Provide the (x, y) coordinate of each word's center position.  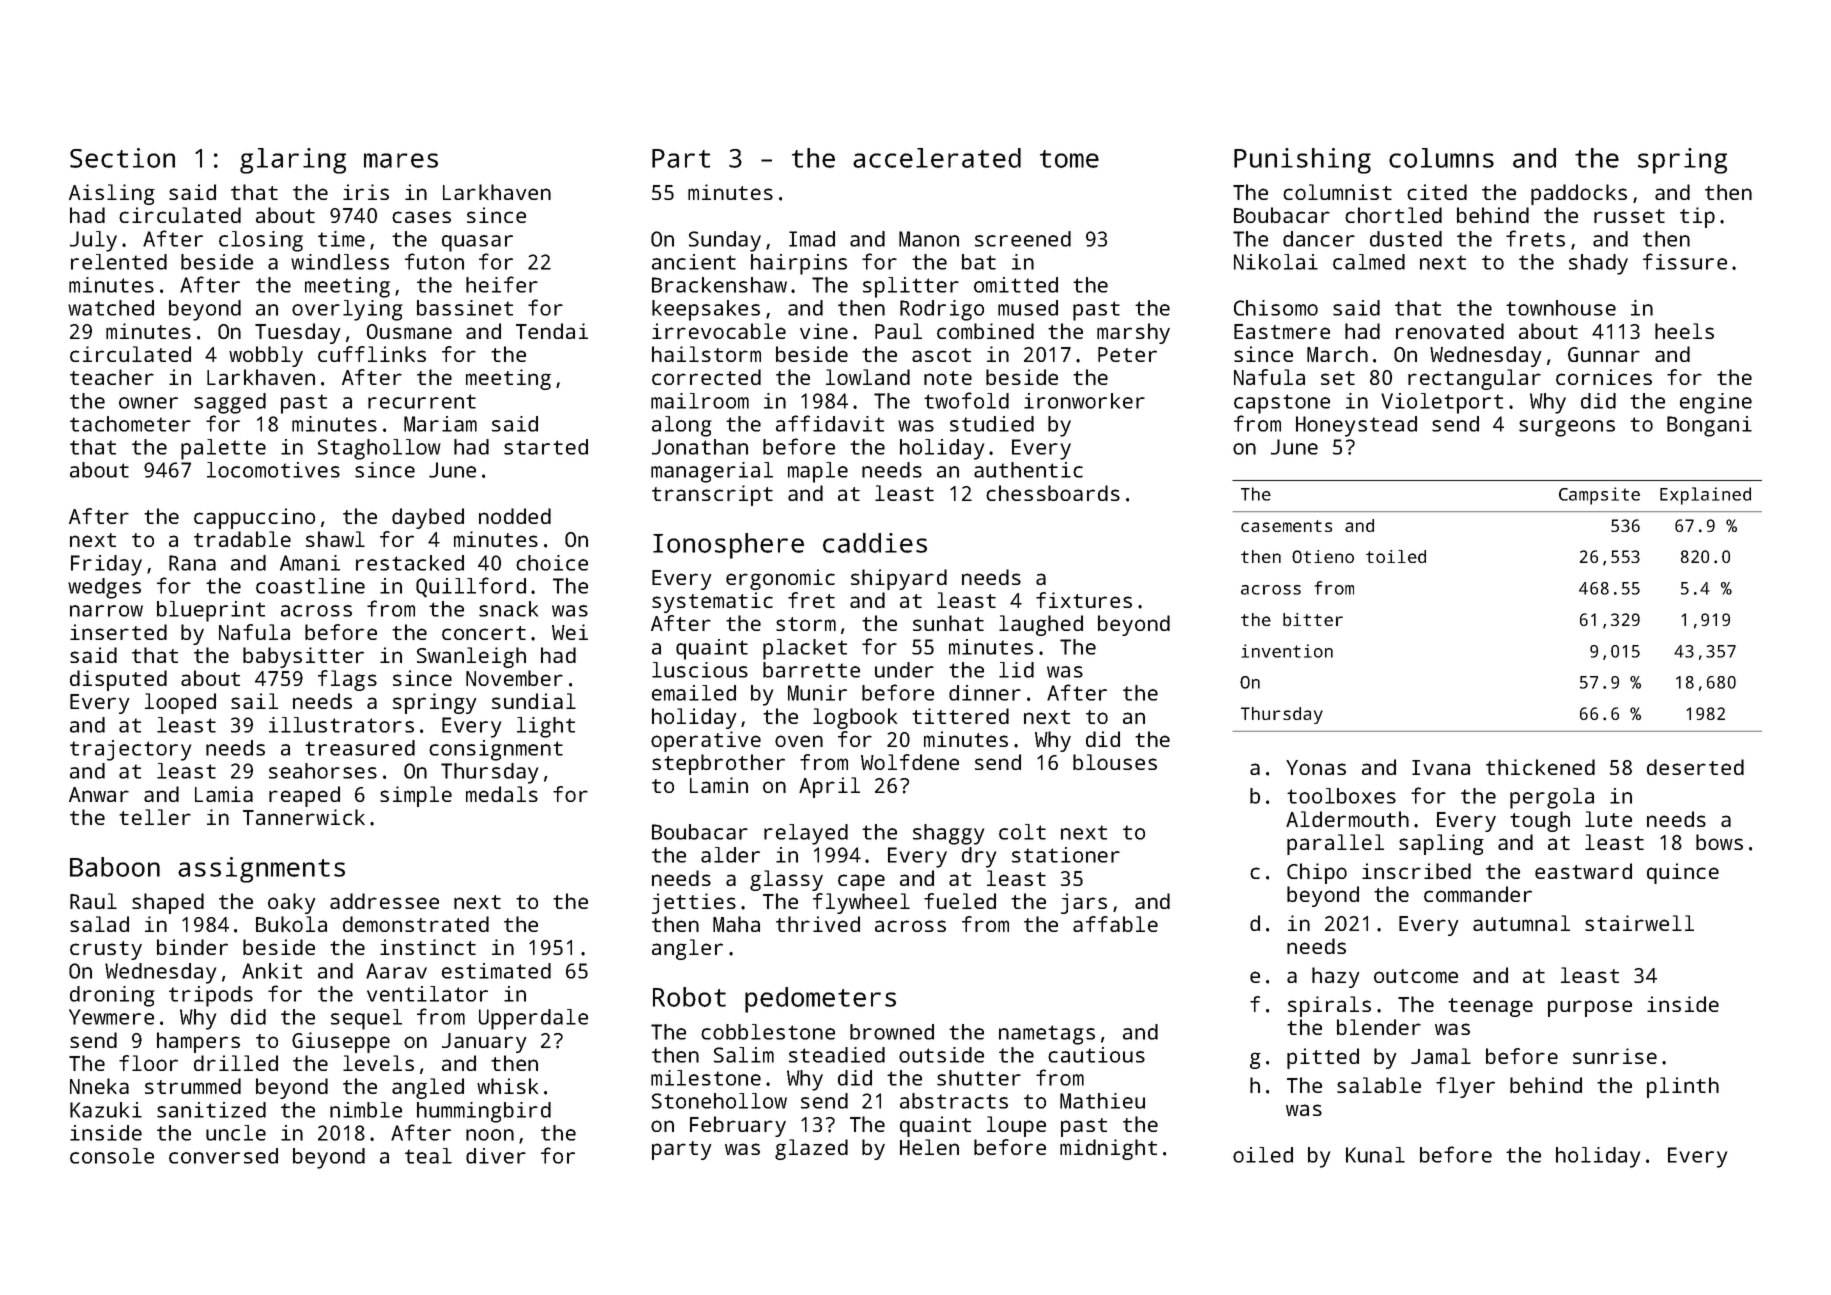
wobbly (266, 356)
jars (1084, 903)
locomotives (273, 470)
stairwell (1639, 923)
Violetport (1442, 403)
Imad (812, 239)
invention (1287, 651)
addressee (384, 901)
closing (261, 241)
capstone (1282, 404)
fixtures (1084, 600)
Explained (1705, 496)
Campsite (1599, 496)
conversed (223, 1156)
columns (1441, 158)
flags (347, 680)
